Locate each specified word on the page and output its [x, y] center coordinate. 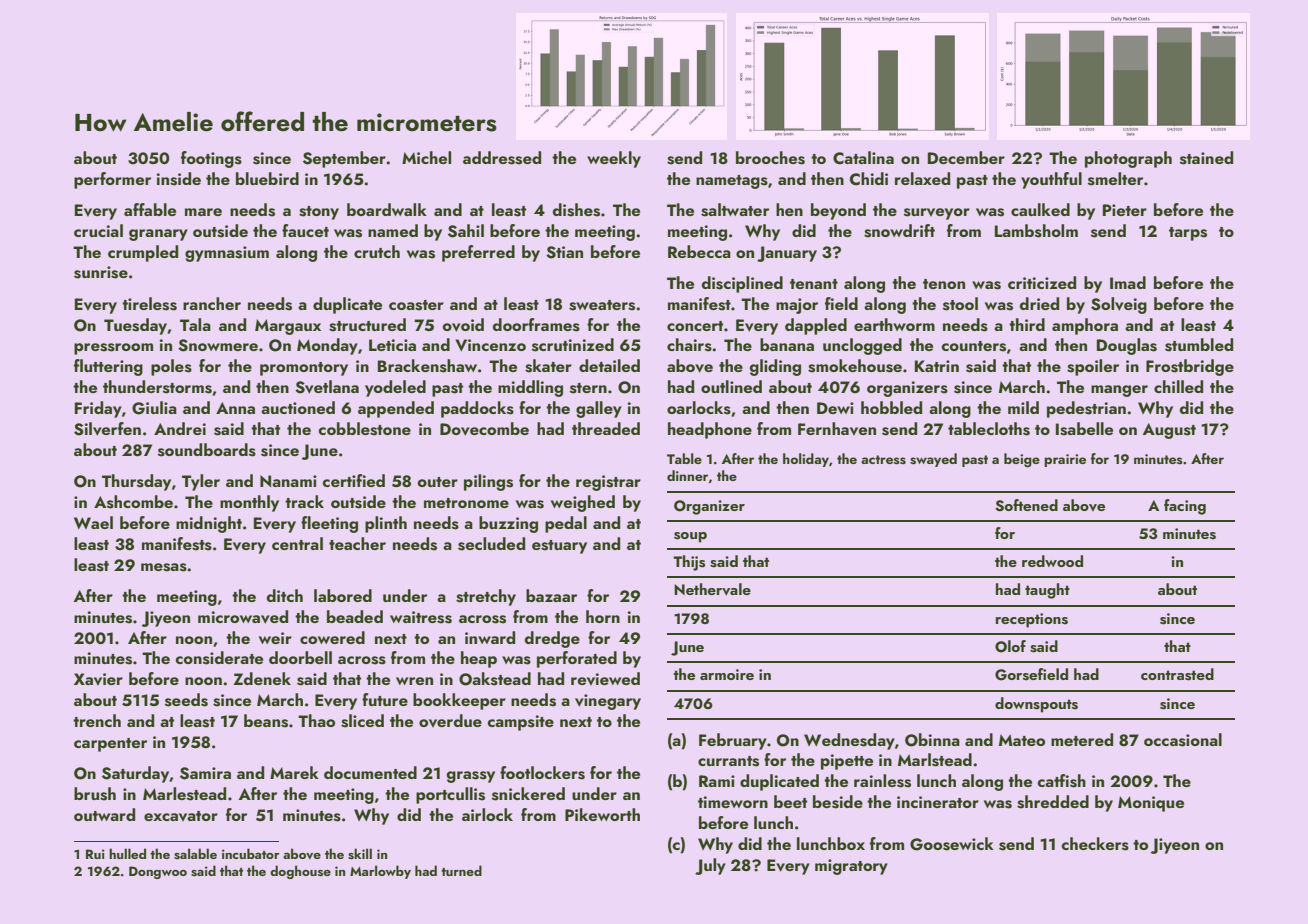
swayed [933, 460]
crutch [377, 251]
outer [438, 482]
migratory [851, 867]
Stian [564, 252]
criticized [1042, 282]
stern [588, 388]
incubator [251, 853]
